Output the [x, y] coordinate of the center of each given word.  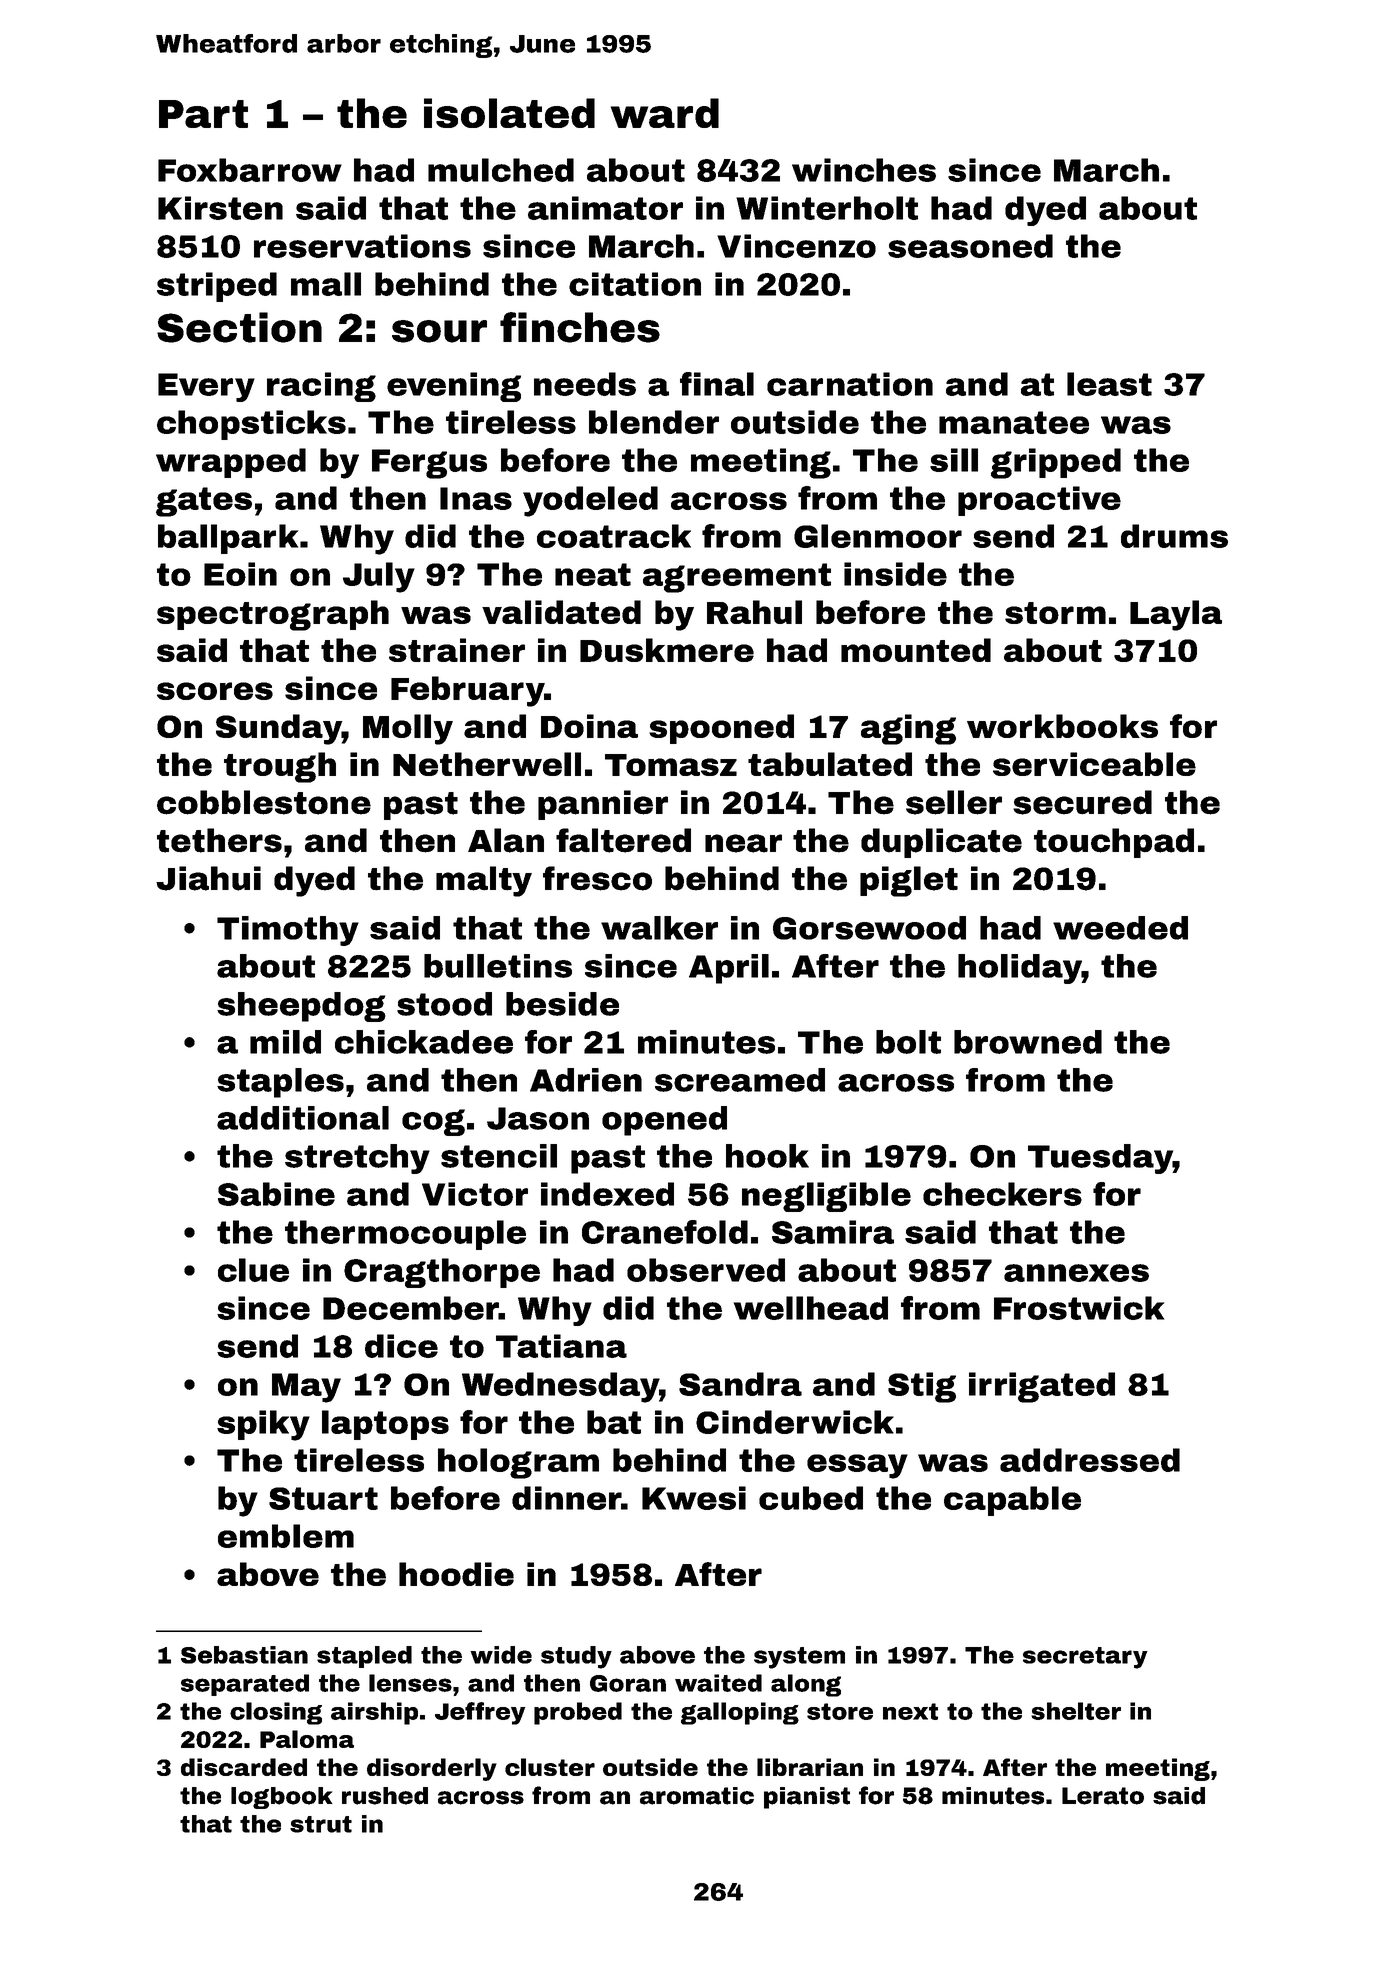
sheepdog [301, 1007]
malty [484, 881]
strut [321, 1824]
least [1109, 384]
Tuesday [1100, 1159]
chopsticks [251, 425]
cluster [550, 1767]
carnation [850, 384]
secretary [1085, 1658]
